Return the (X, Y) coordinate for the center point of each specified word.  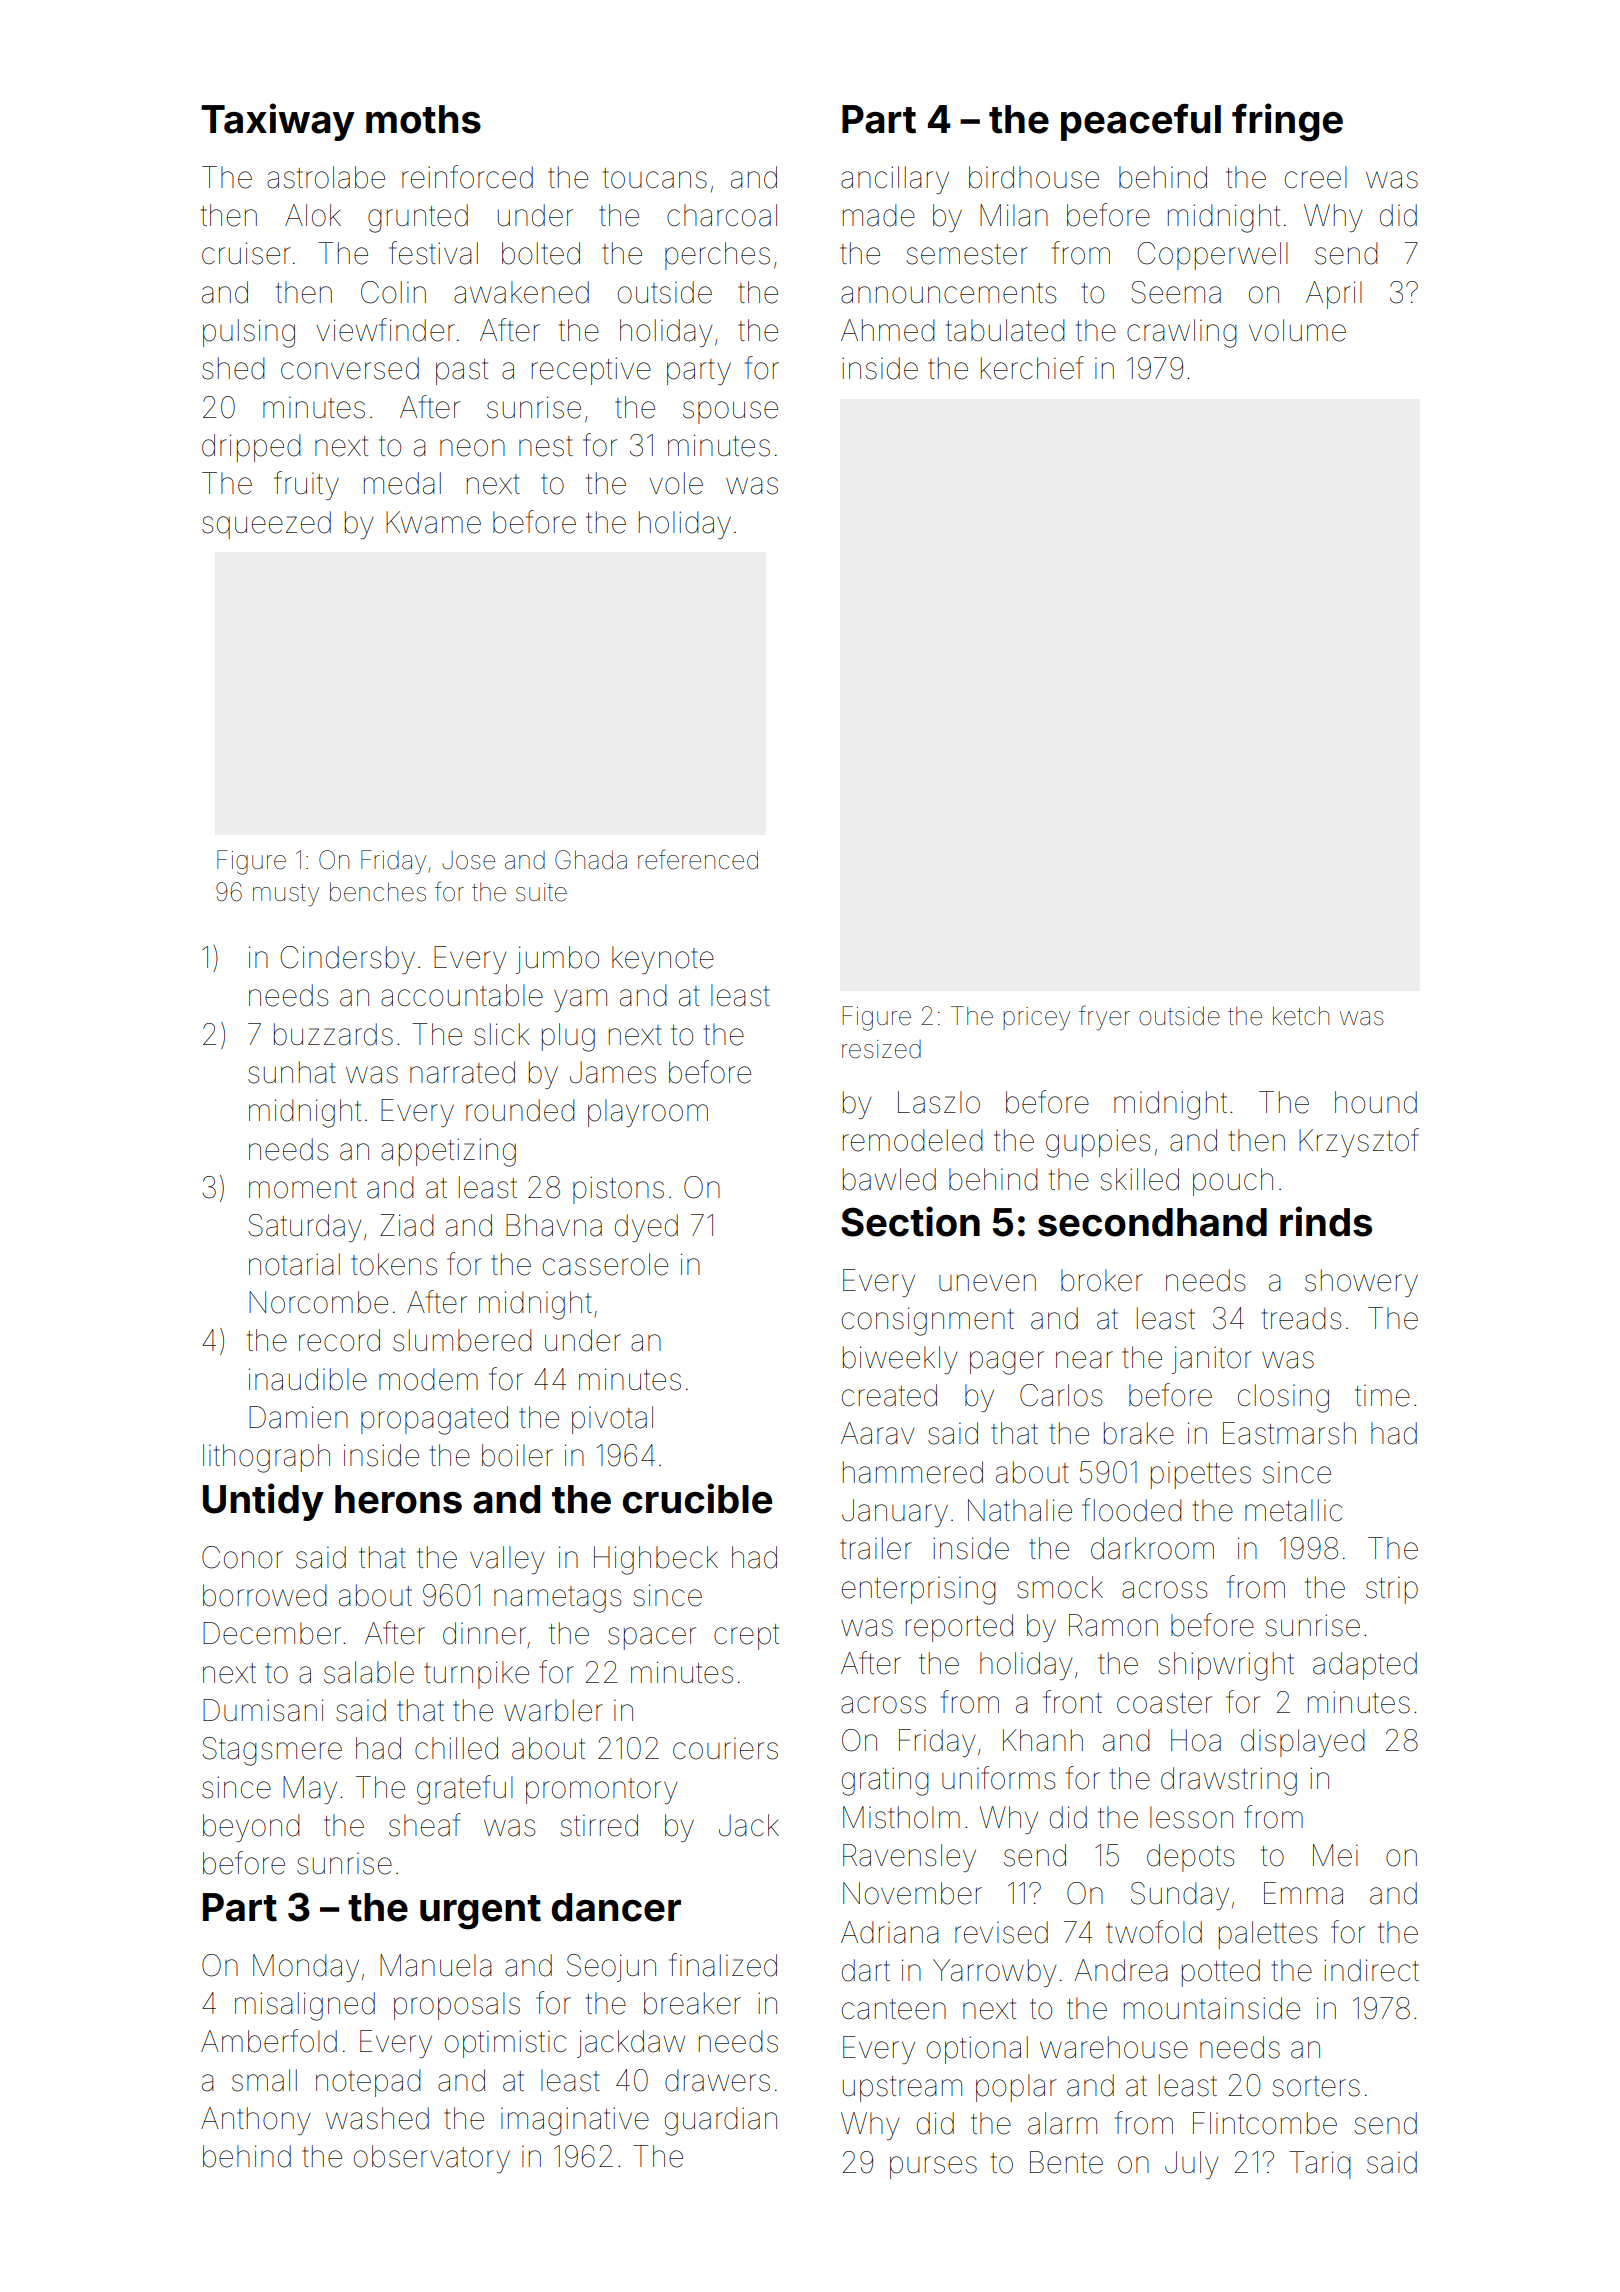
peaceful (1141, 122)
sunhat (292, 1072)
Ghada (591, 860)
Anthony (256, 2121)
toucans (655, 178)
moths (423, 119)
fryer (1104, 1018)
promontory (602, 1791)
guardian (721, 2121)
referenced (698, 859)
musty (286, 895)
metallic (1293, 1510)
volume (1297, 330)
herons (398, 1499)
